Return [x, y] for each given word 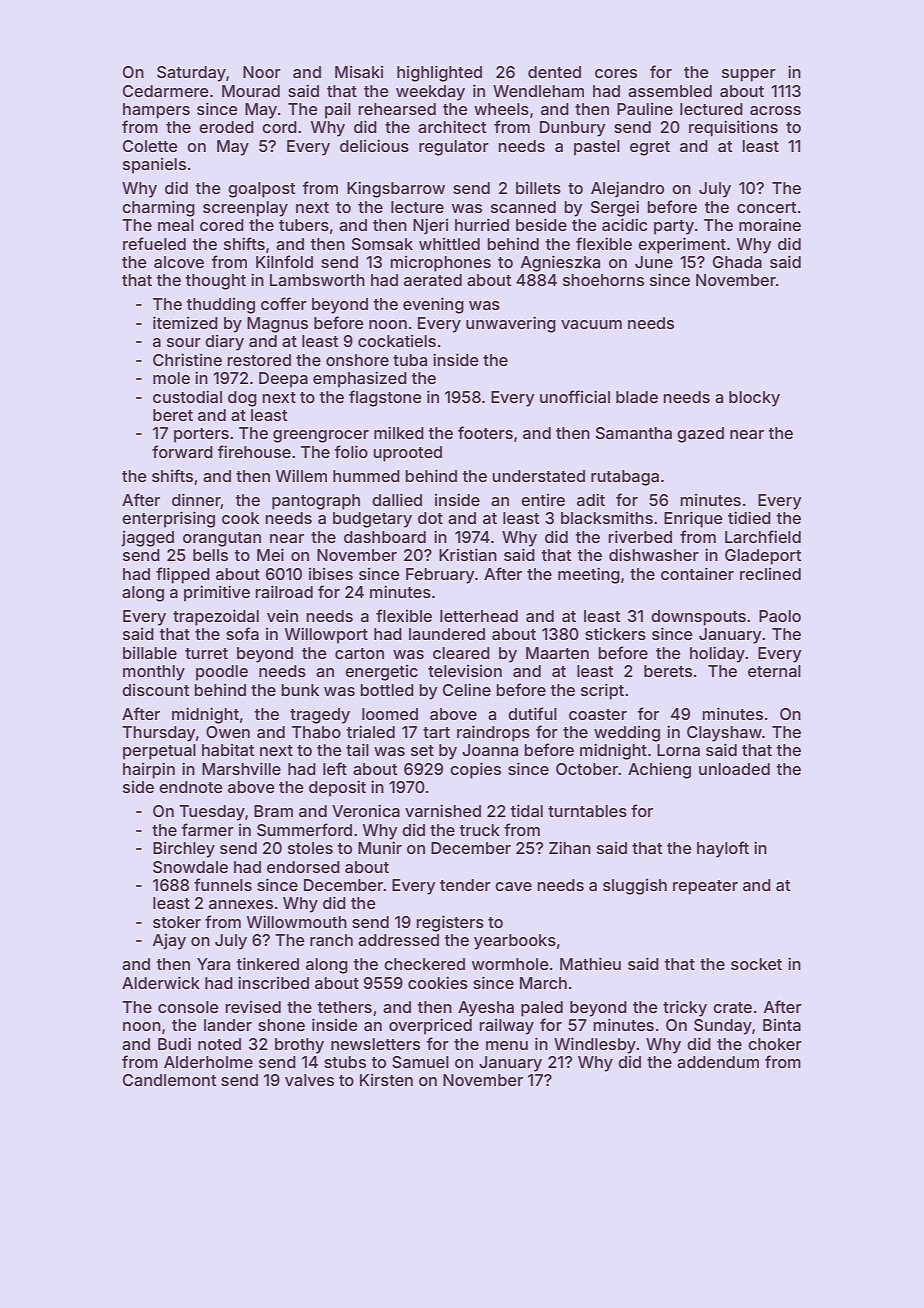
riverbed [640, 536]
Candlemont [169, 1080]
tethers [345, 1007]
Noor [262, 72]
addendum [718, 1062]
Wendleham [538, 91]
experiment [682, 245]
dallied [397, 499]
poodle [222, 673]
